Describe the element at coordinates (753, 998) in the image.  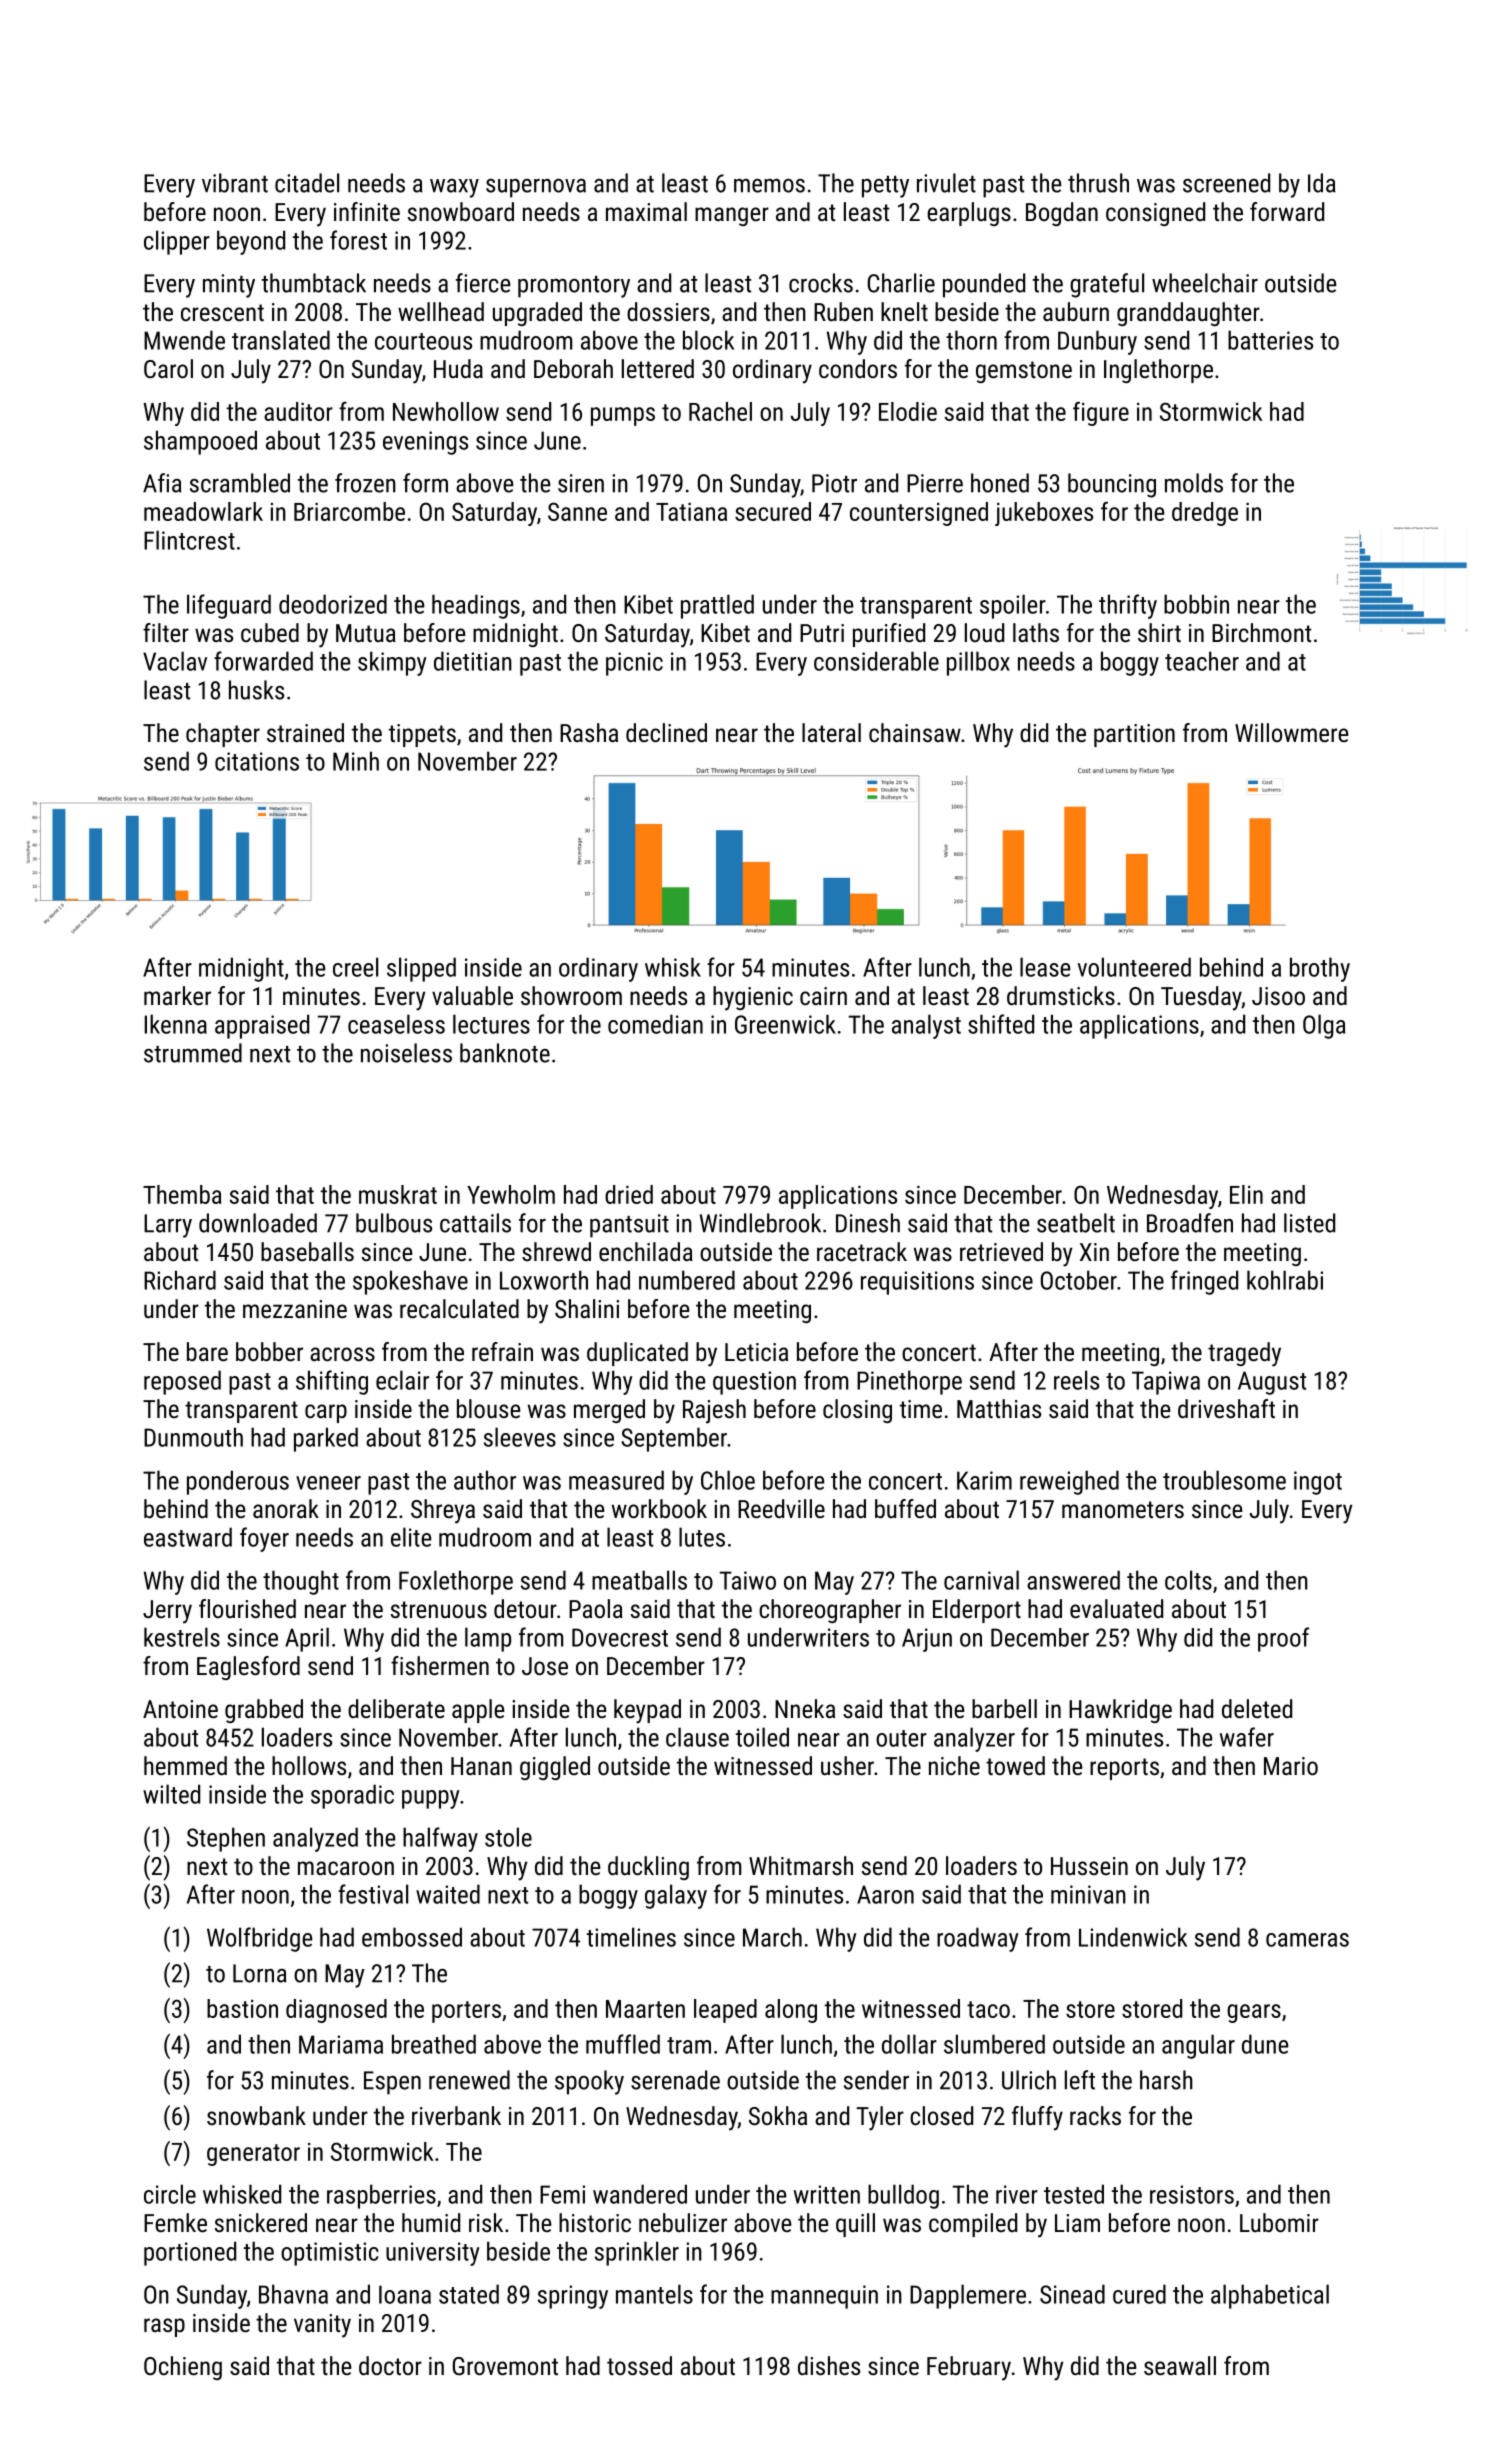
I see `hygienic` at that location.
